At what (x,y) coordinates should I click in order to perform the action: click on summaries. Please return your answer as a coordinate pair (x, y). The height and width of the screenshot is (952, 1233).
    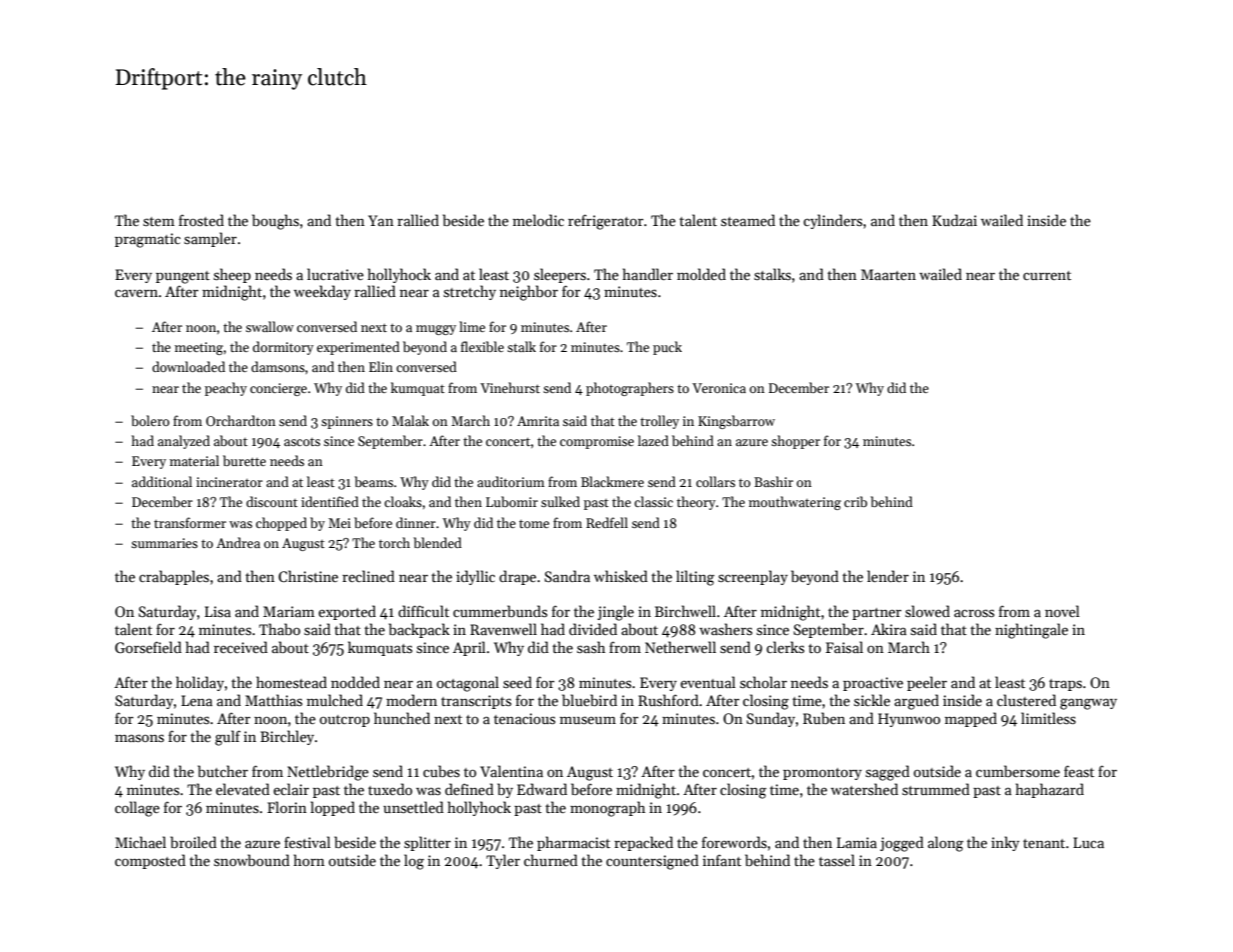
    Looking at the image, I should click on (164, 543).
